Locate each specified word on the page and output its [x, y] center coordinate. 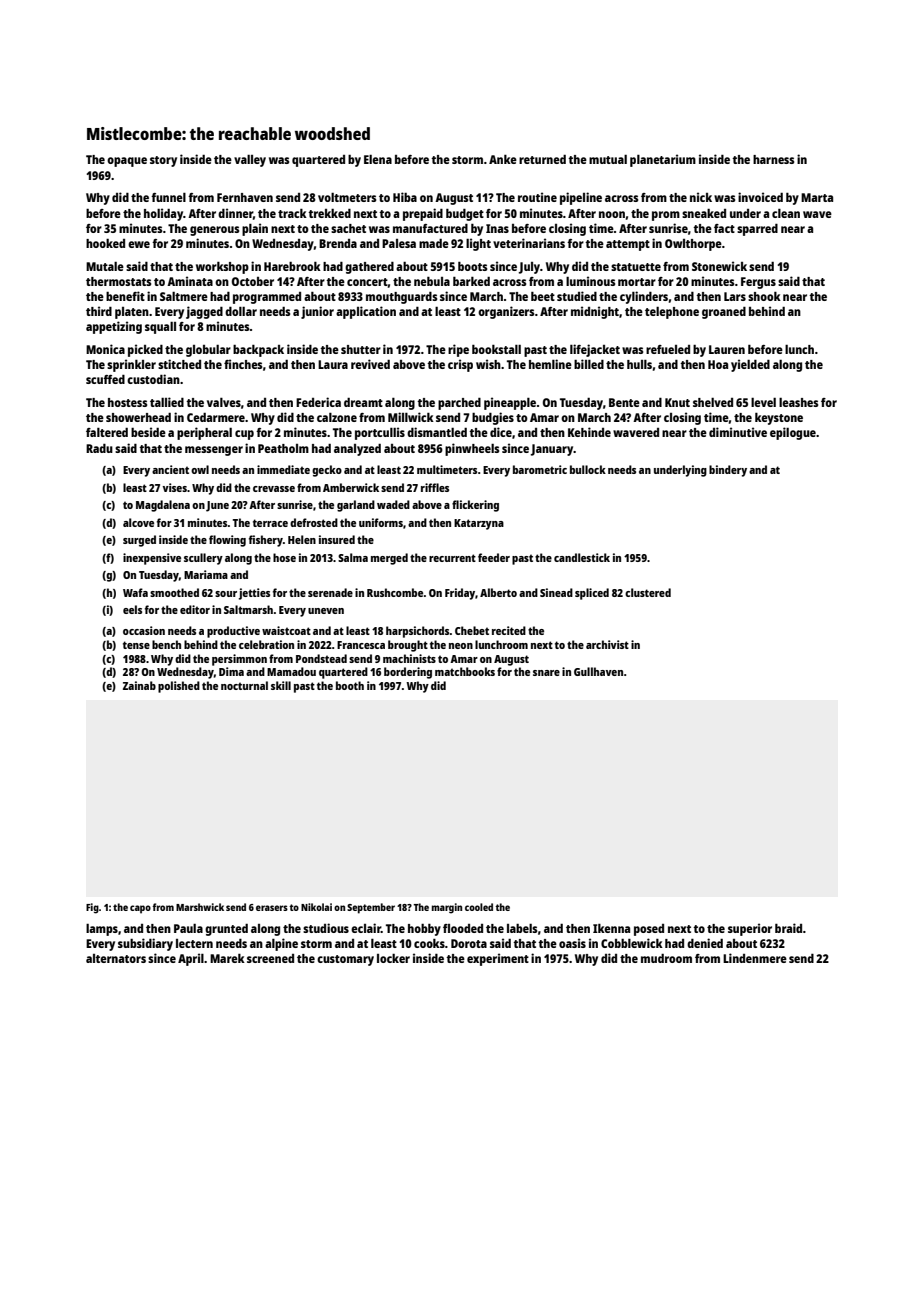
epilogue [793, 433]
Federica [318, 402]
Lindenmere [755, 958]
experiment [498, 959]
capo [140, 909]
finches [243, 364]
